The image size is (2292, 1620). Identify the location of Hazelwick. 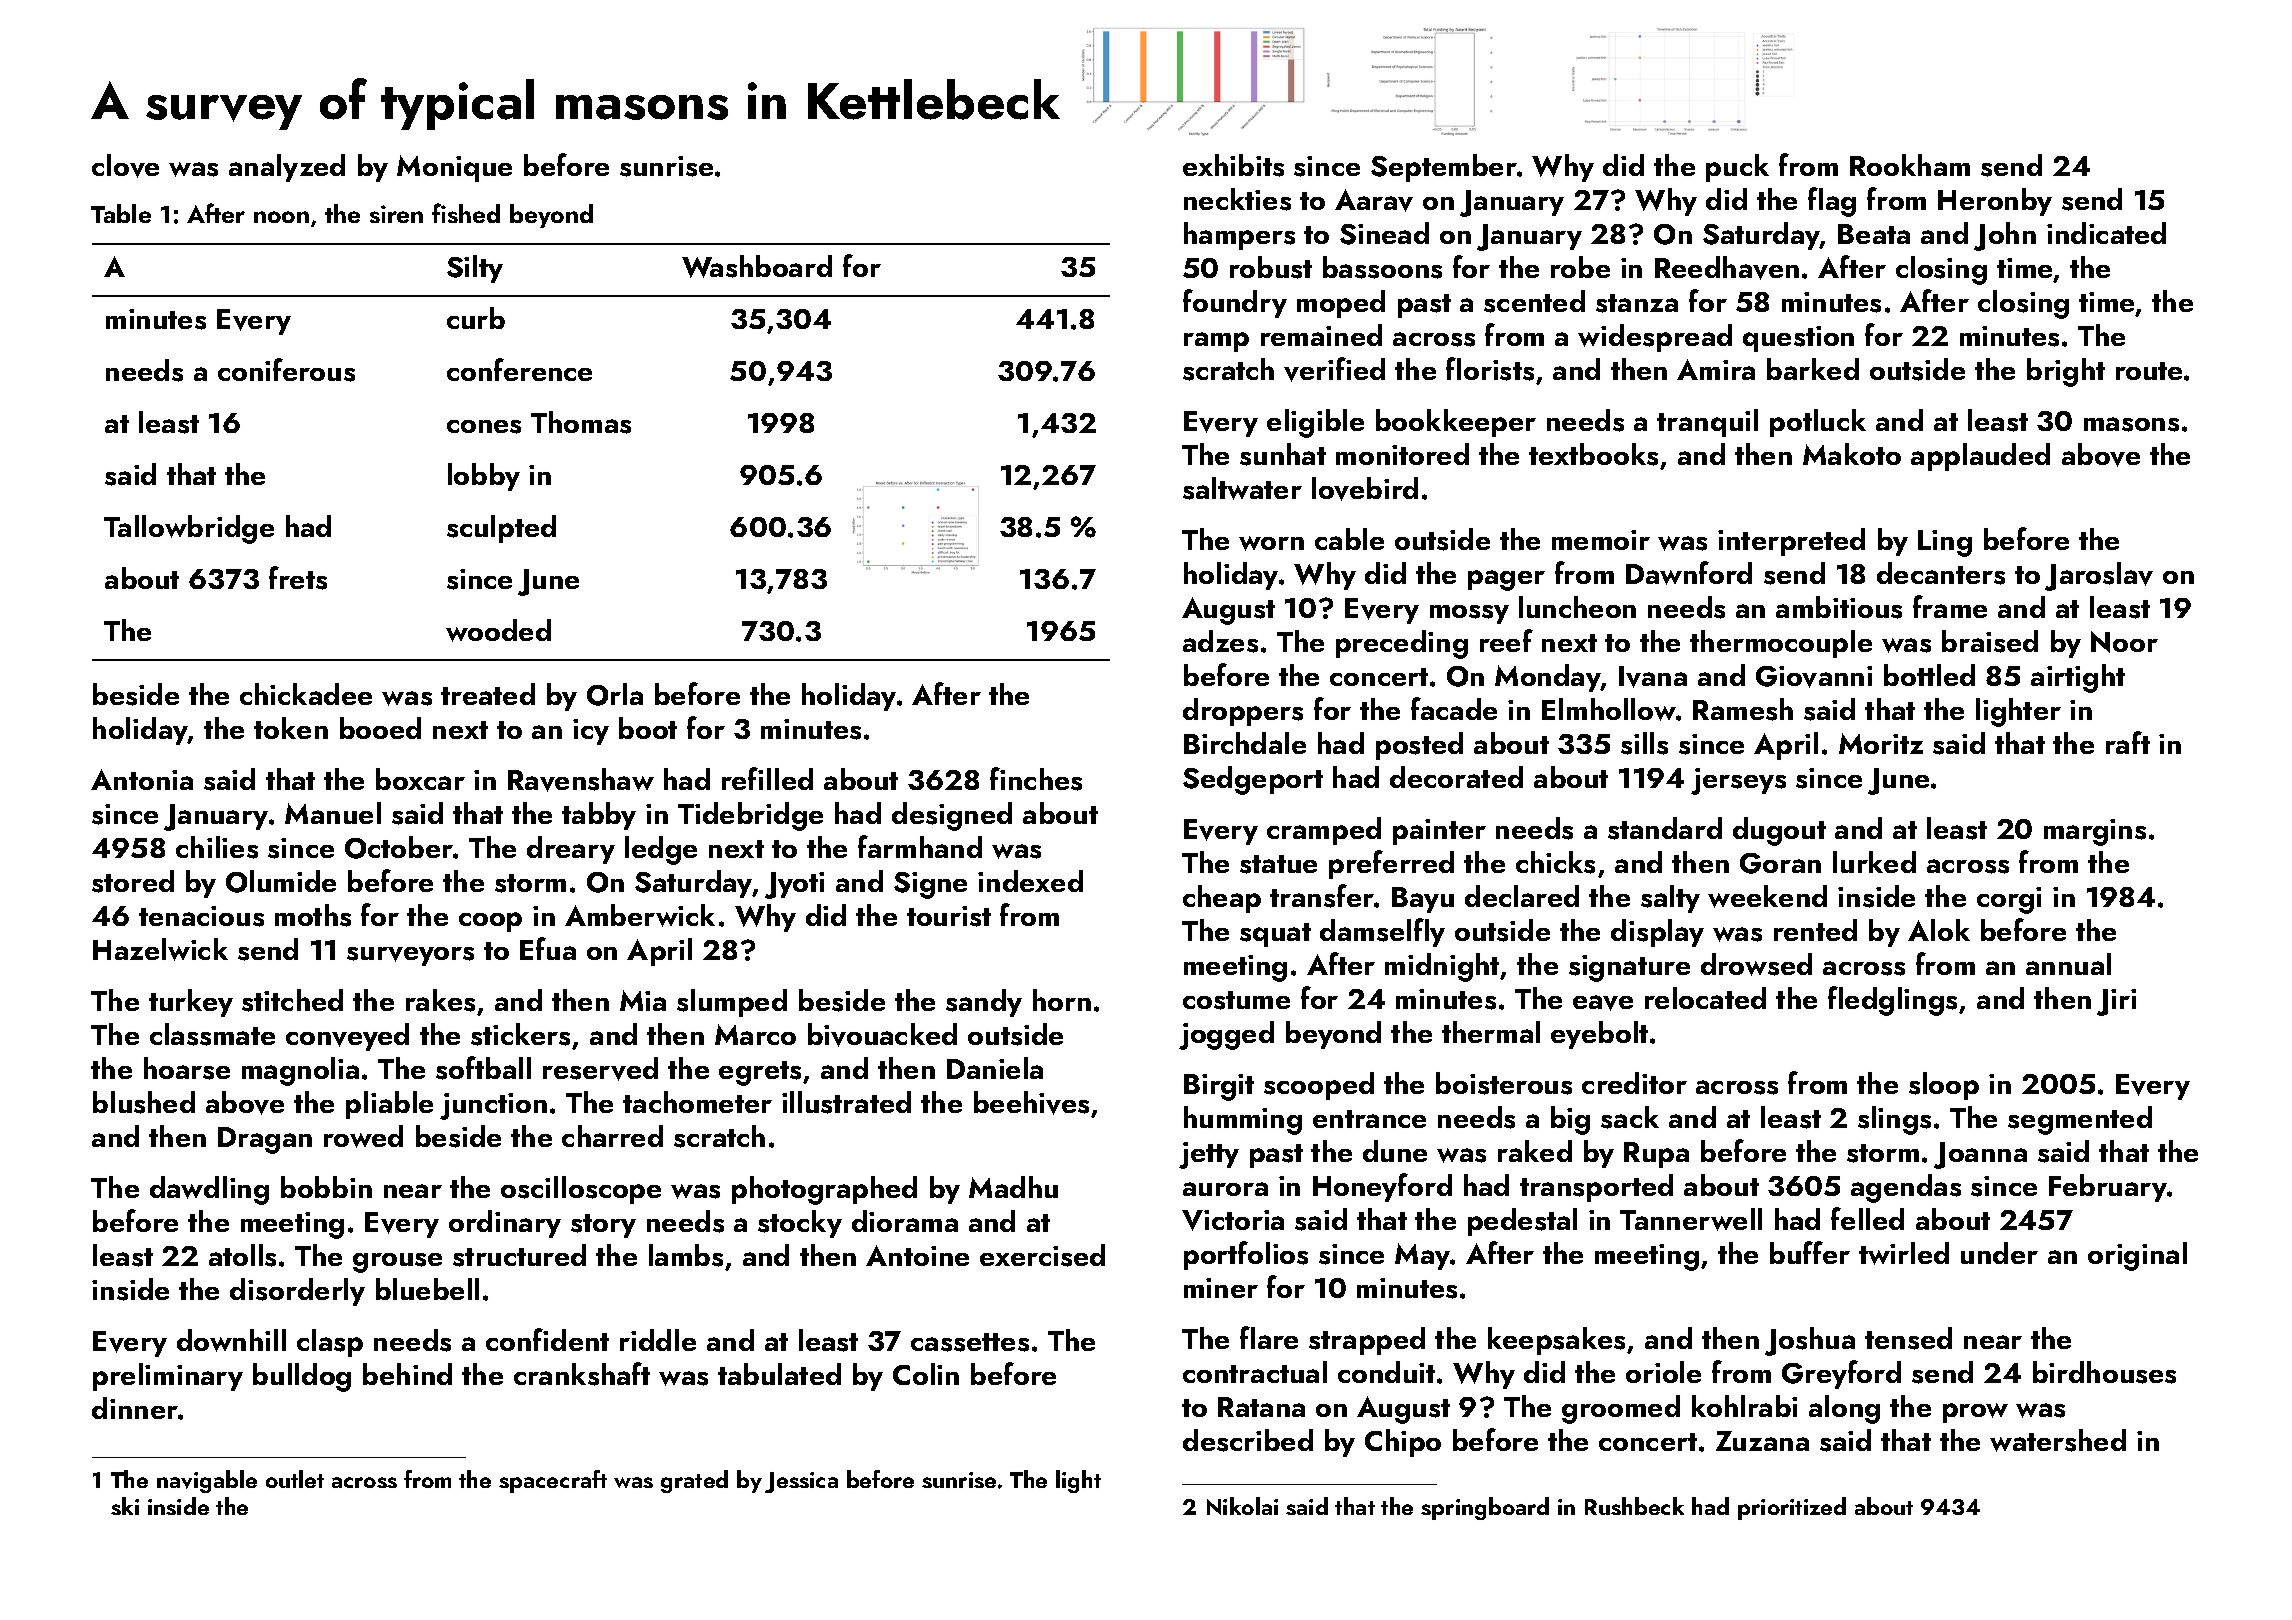
(160, 949).
